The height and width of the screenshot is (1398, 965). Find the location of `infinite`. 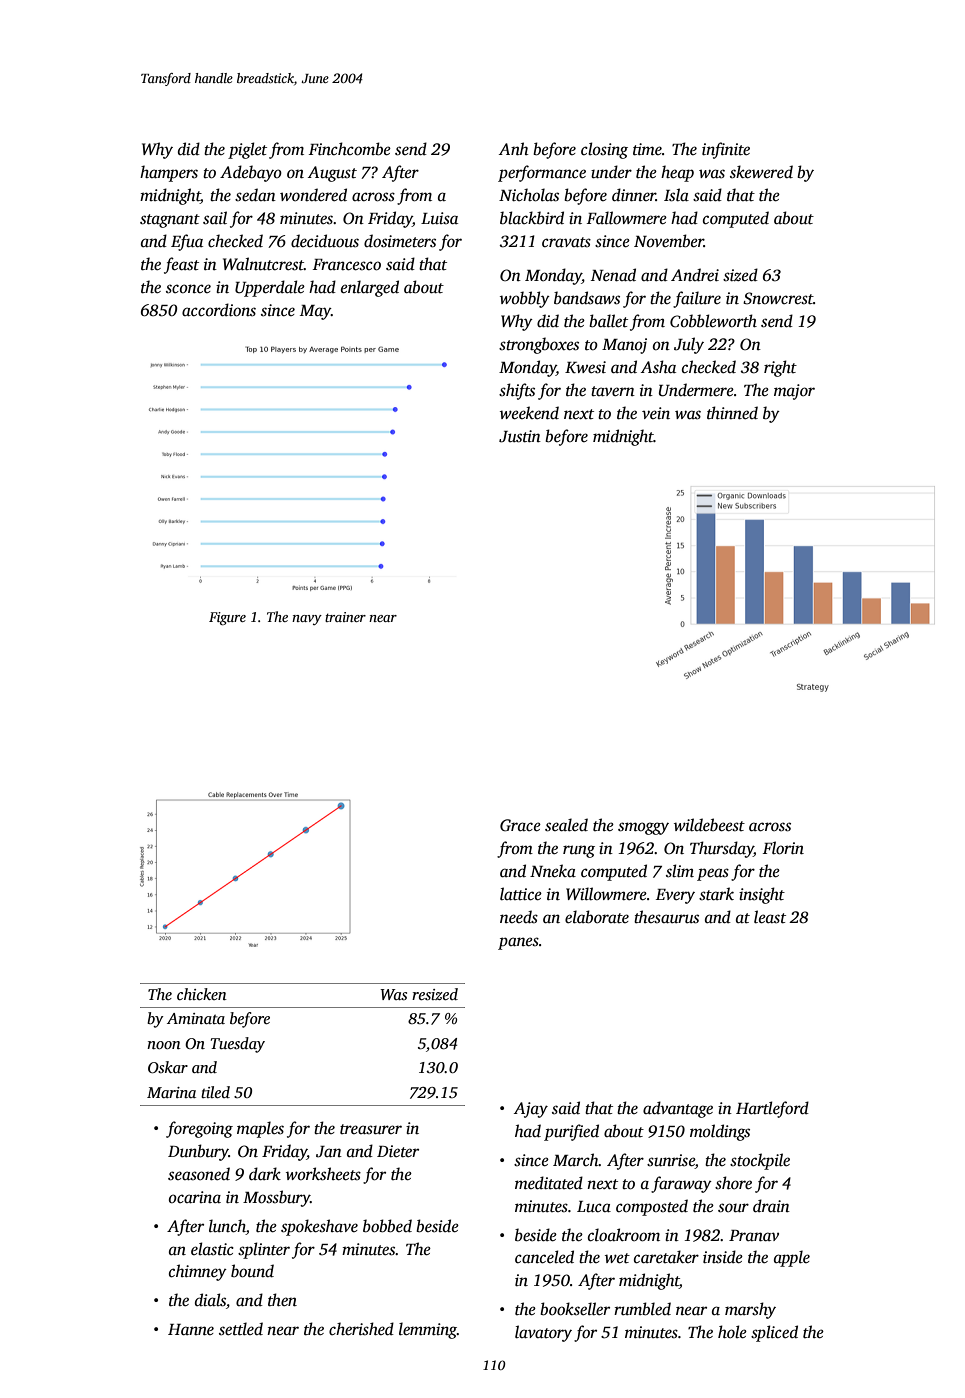

infinite is located at coordinates (726, 150).
